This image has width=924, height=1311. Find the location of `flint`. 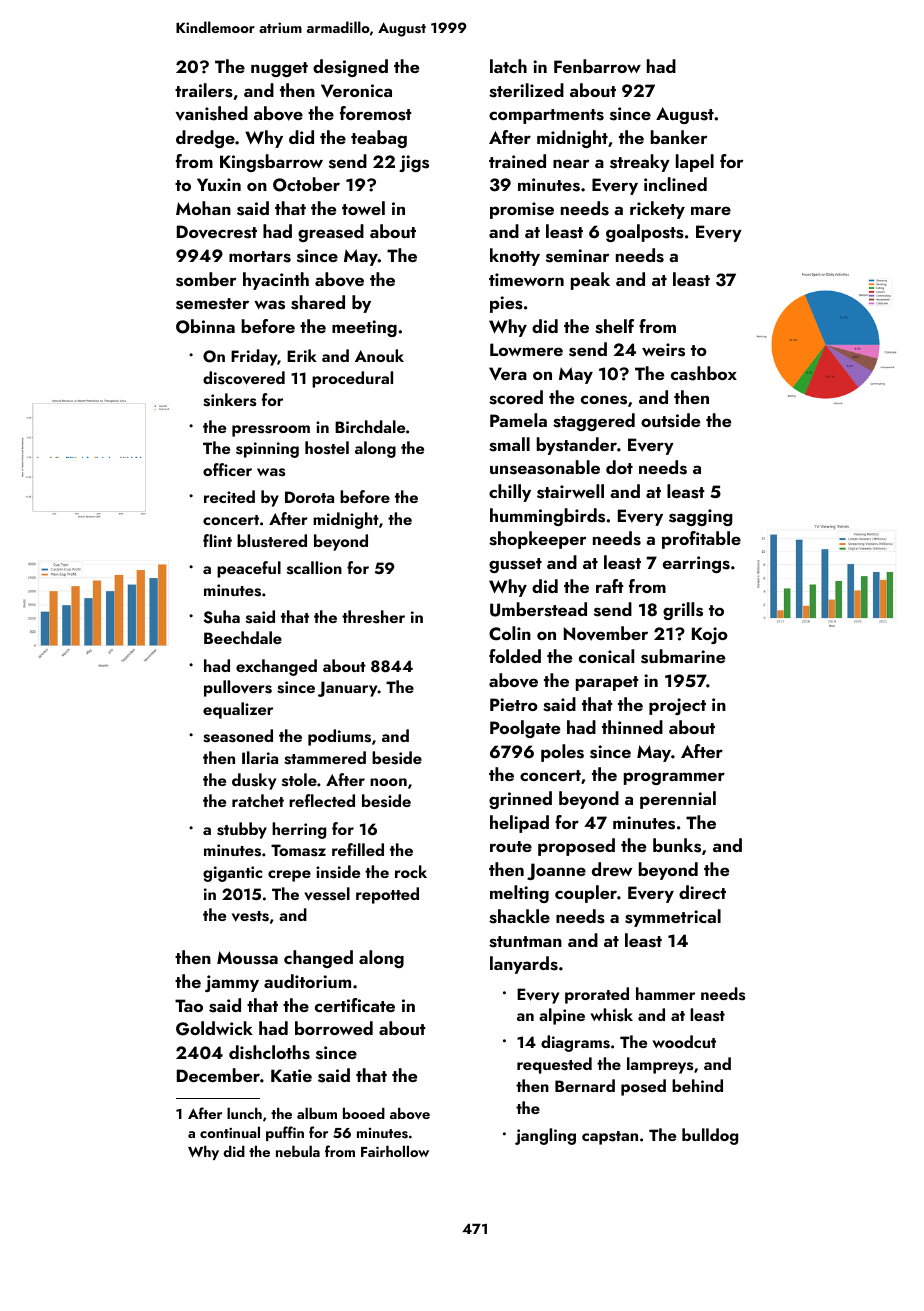

flint is located at coordinates (217, 540).
